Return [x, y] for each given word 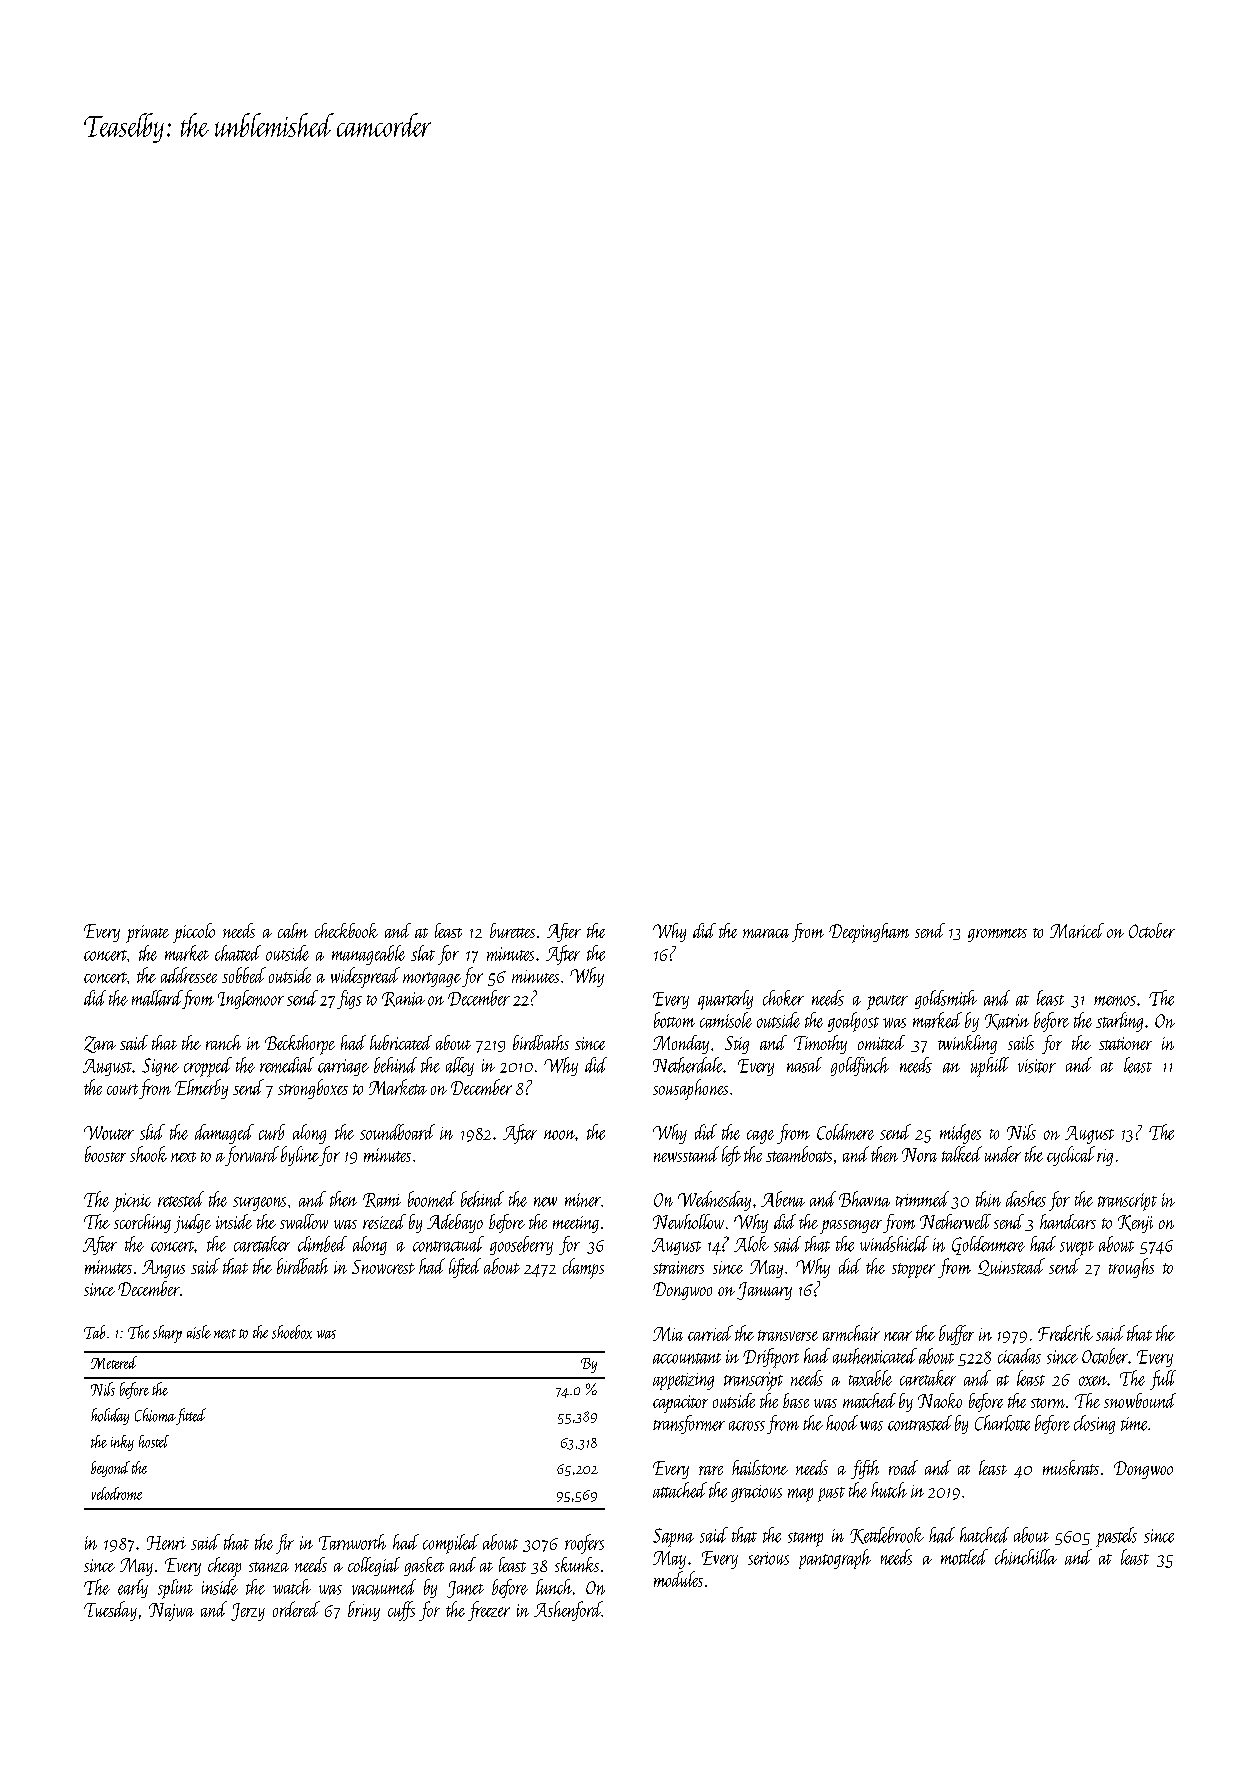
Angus [163, 1269]
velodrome [117, 1493]
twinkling [967, 1044]
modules [678, 1579]
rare [711, 1470]
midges [960, 1134]
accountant [687, 1358]
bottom [674, 1020]
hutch [889, 1490]
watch [292, 1587]
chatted [238, 953]
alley [460, 1066]
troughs [1131, 1268]
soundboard [397, 1132]
